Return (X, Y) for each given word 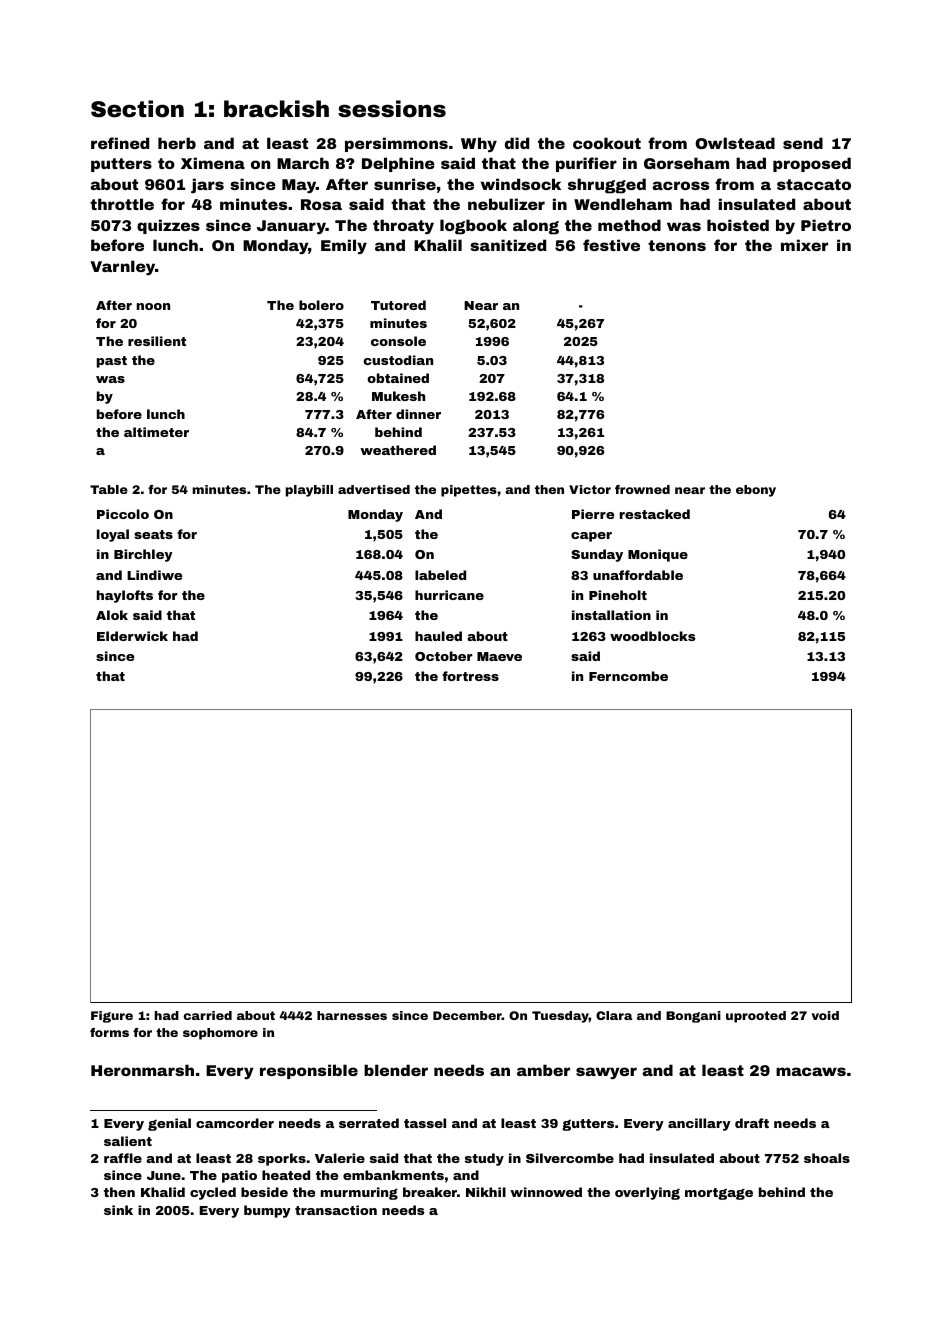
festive (611, 245)
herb (177, 143)
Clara (614, 1015)
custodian (398, 360)
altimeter (156, 432)
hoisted (738, 225)
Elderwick (132, 636)
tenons (677, 245)
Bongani (693, 1017)
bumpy (267, 1211)
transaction (336, 1210)
